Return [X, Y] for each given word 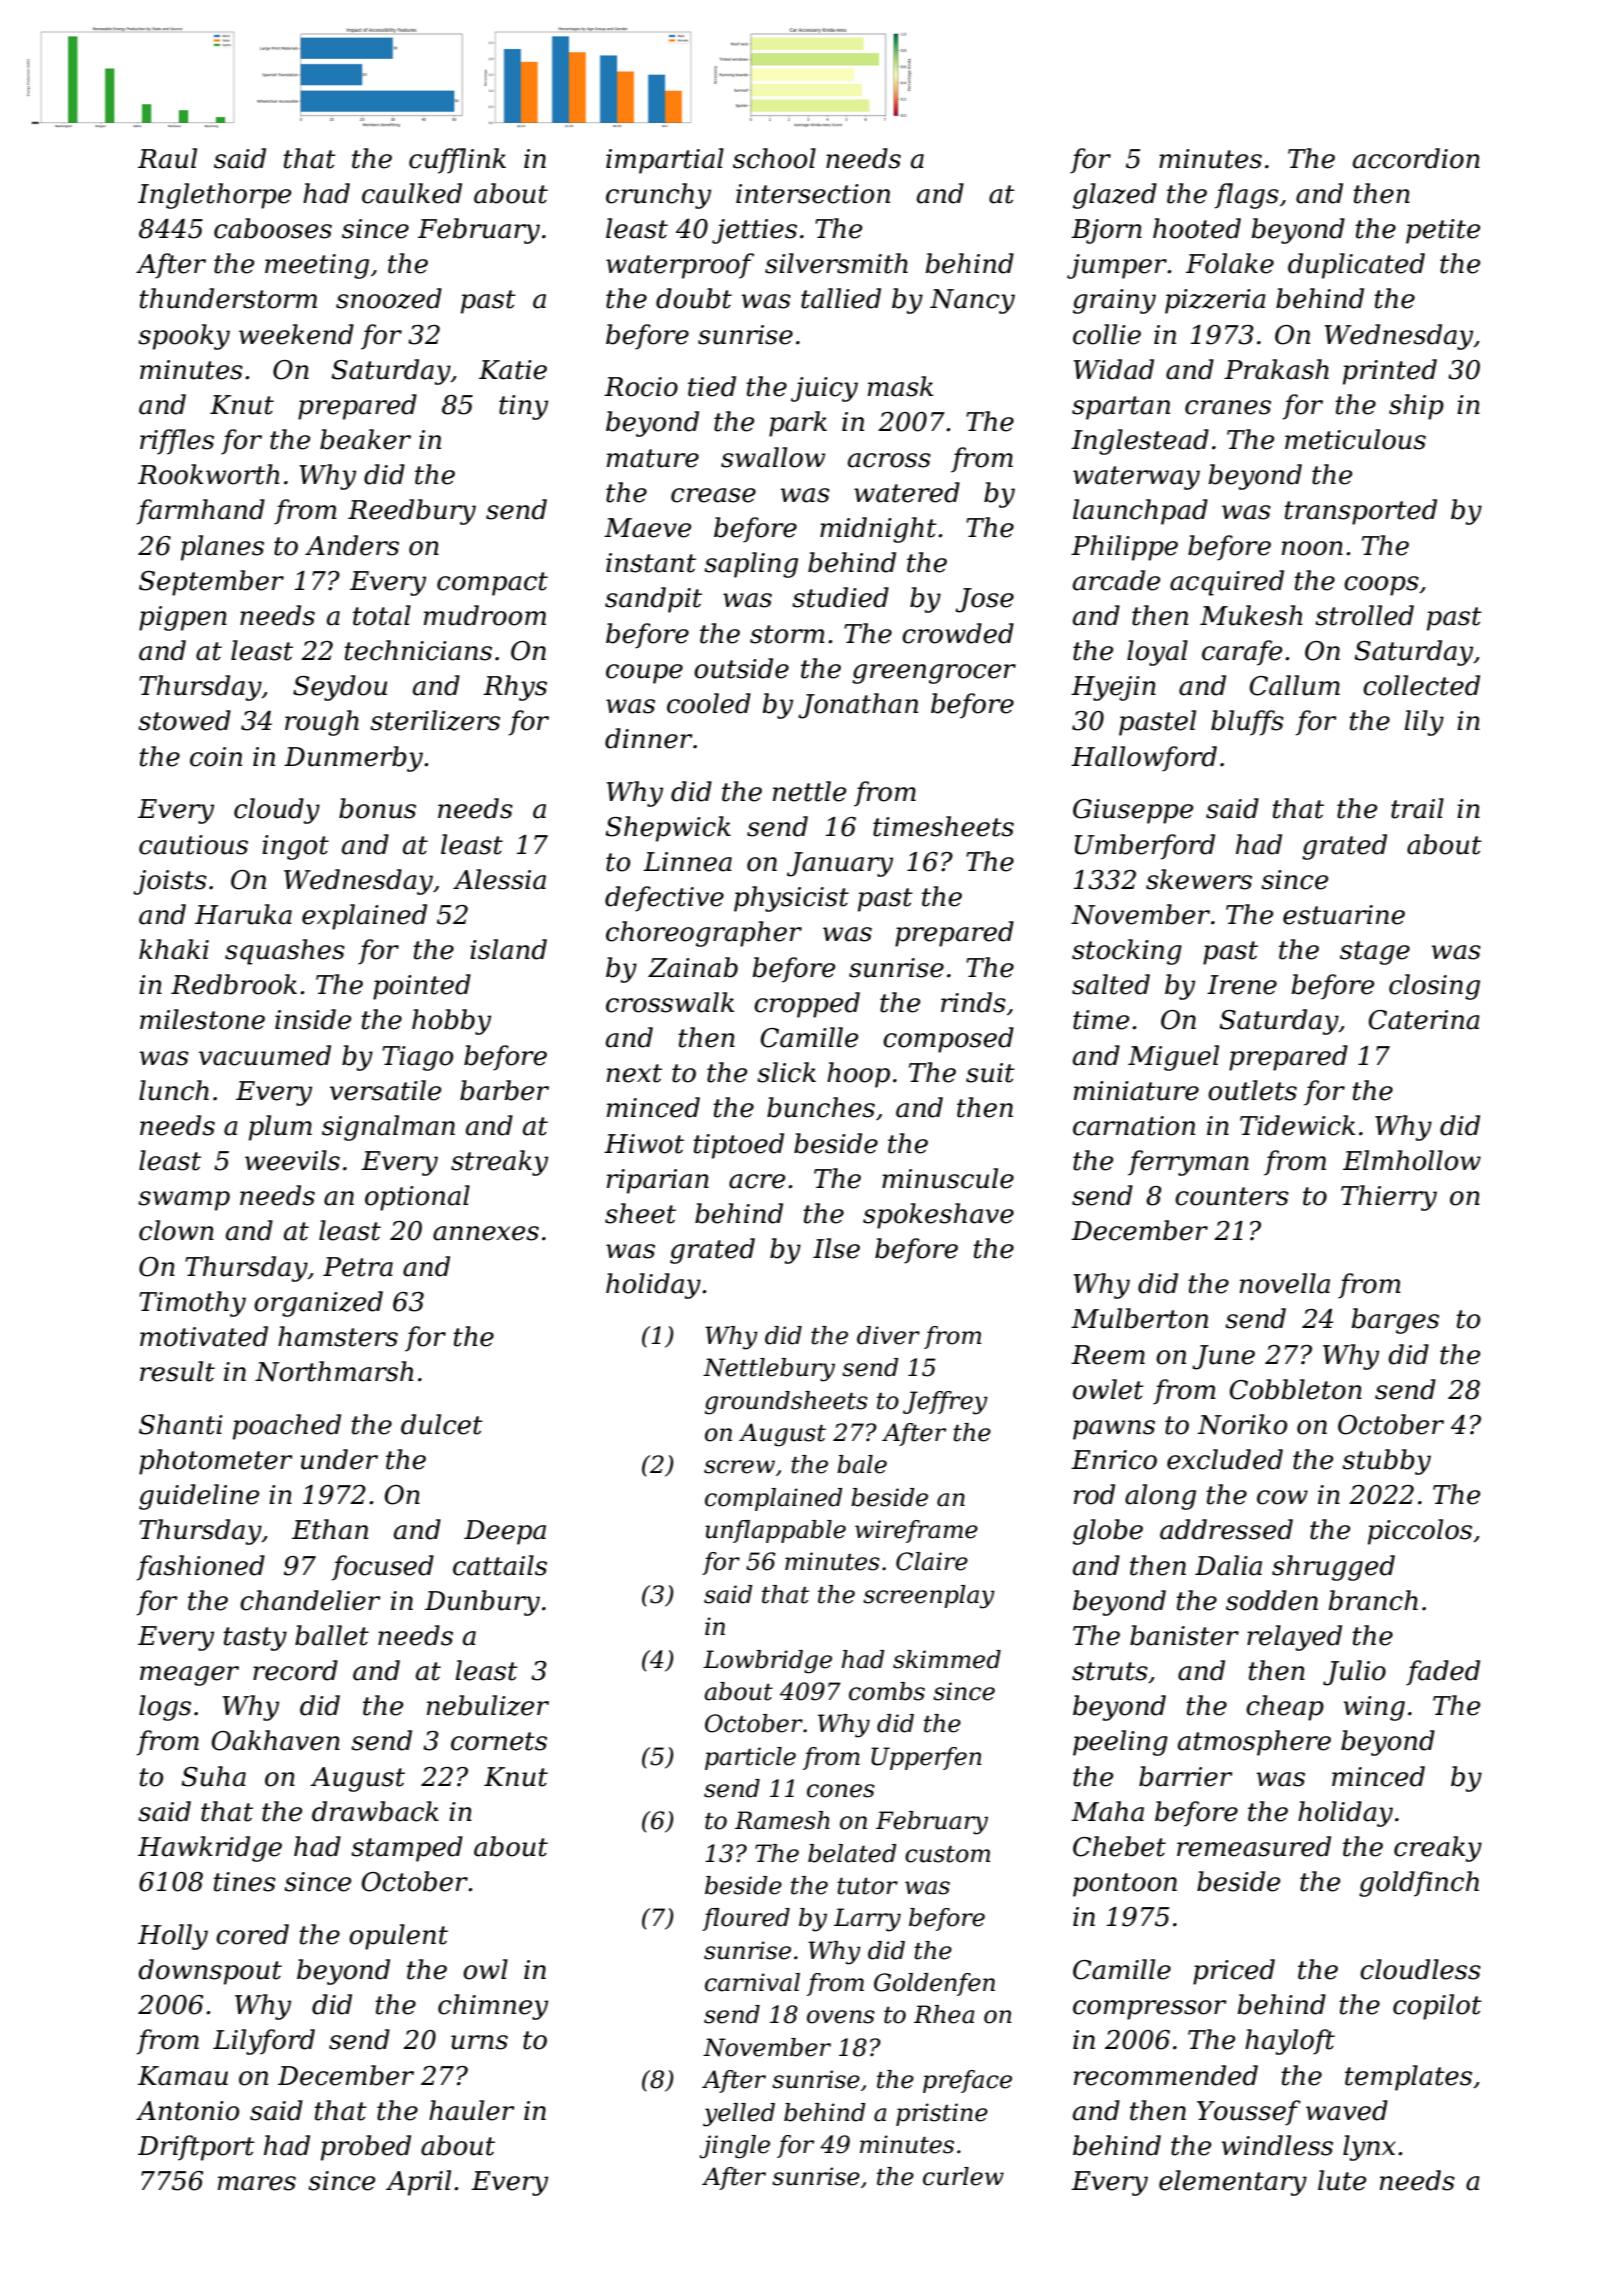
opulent [398, 1937]
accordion [1416, 158]
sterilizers [435, 720]
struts [1110, 1671]
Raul [167, 158]
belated [852, 1853]
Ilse [836, 1248]
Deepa [505, 1532]
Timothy [192, 1304]
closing [1434, 987]
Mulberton [1139, 1318]
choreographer [704, 934]
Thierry [1389, 1198]
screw [739, 1467]
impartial [665, 161]
